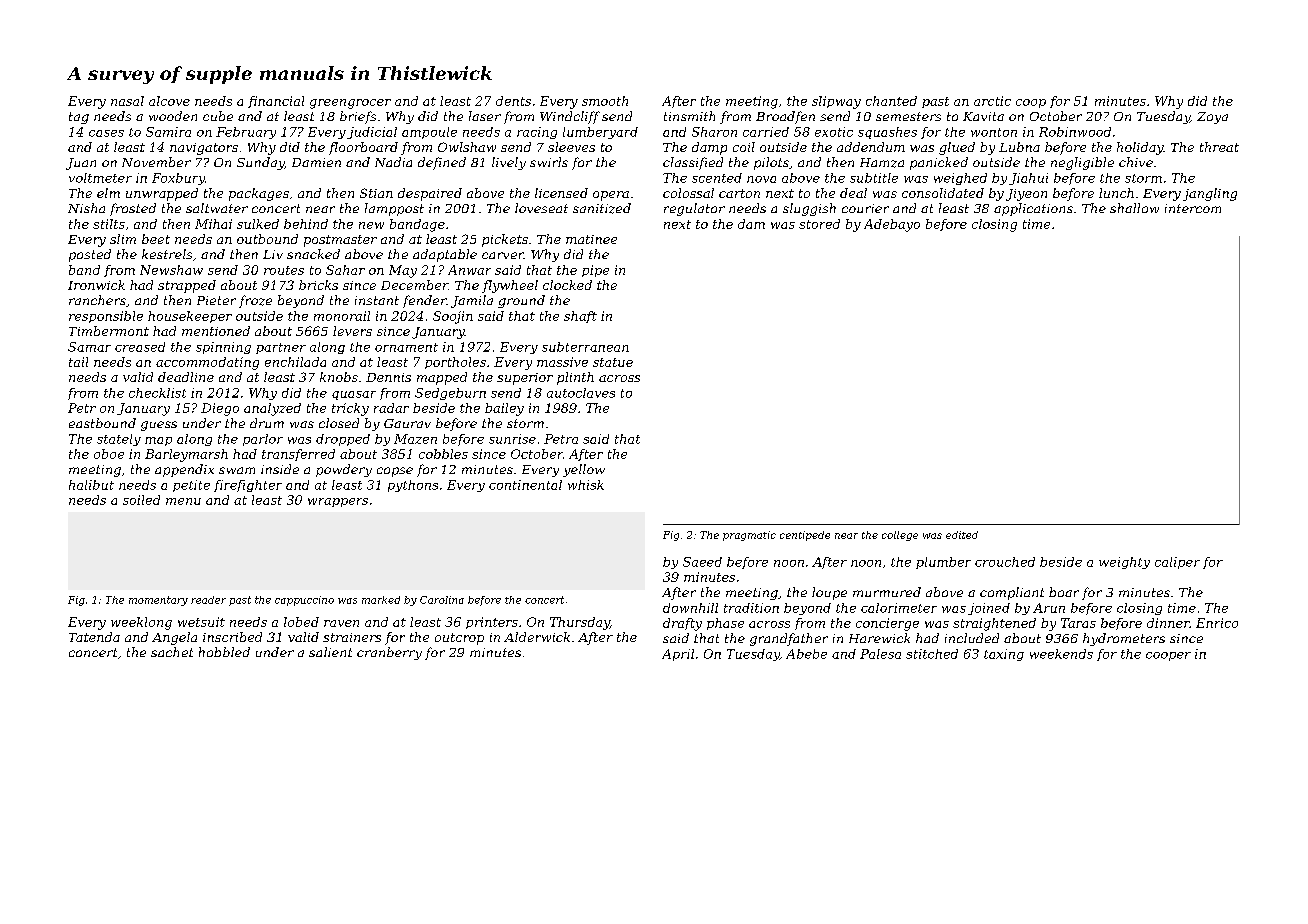 The width and height of the screenshot is (1308, 924). Describe the element at coordinates (158, 601) in the screenshot. I see `momentary` at that location.
